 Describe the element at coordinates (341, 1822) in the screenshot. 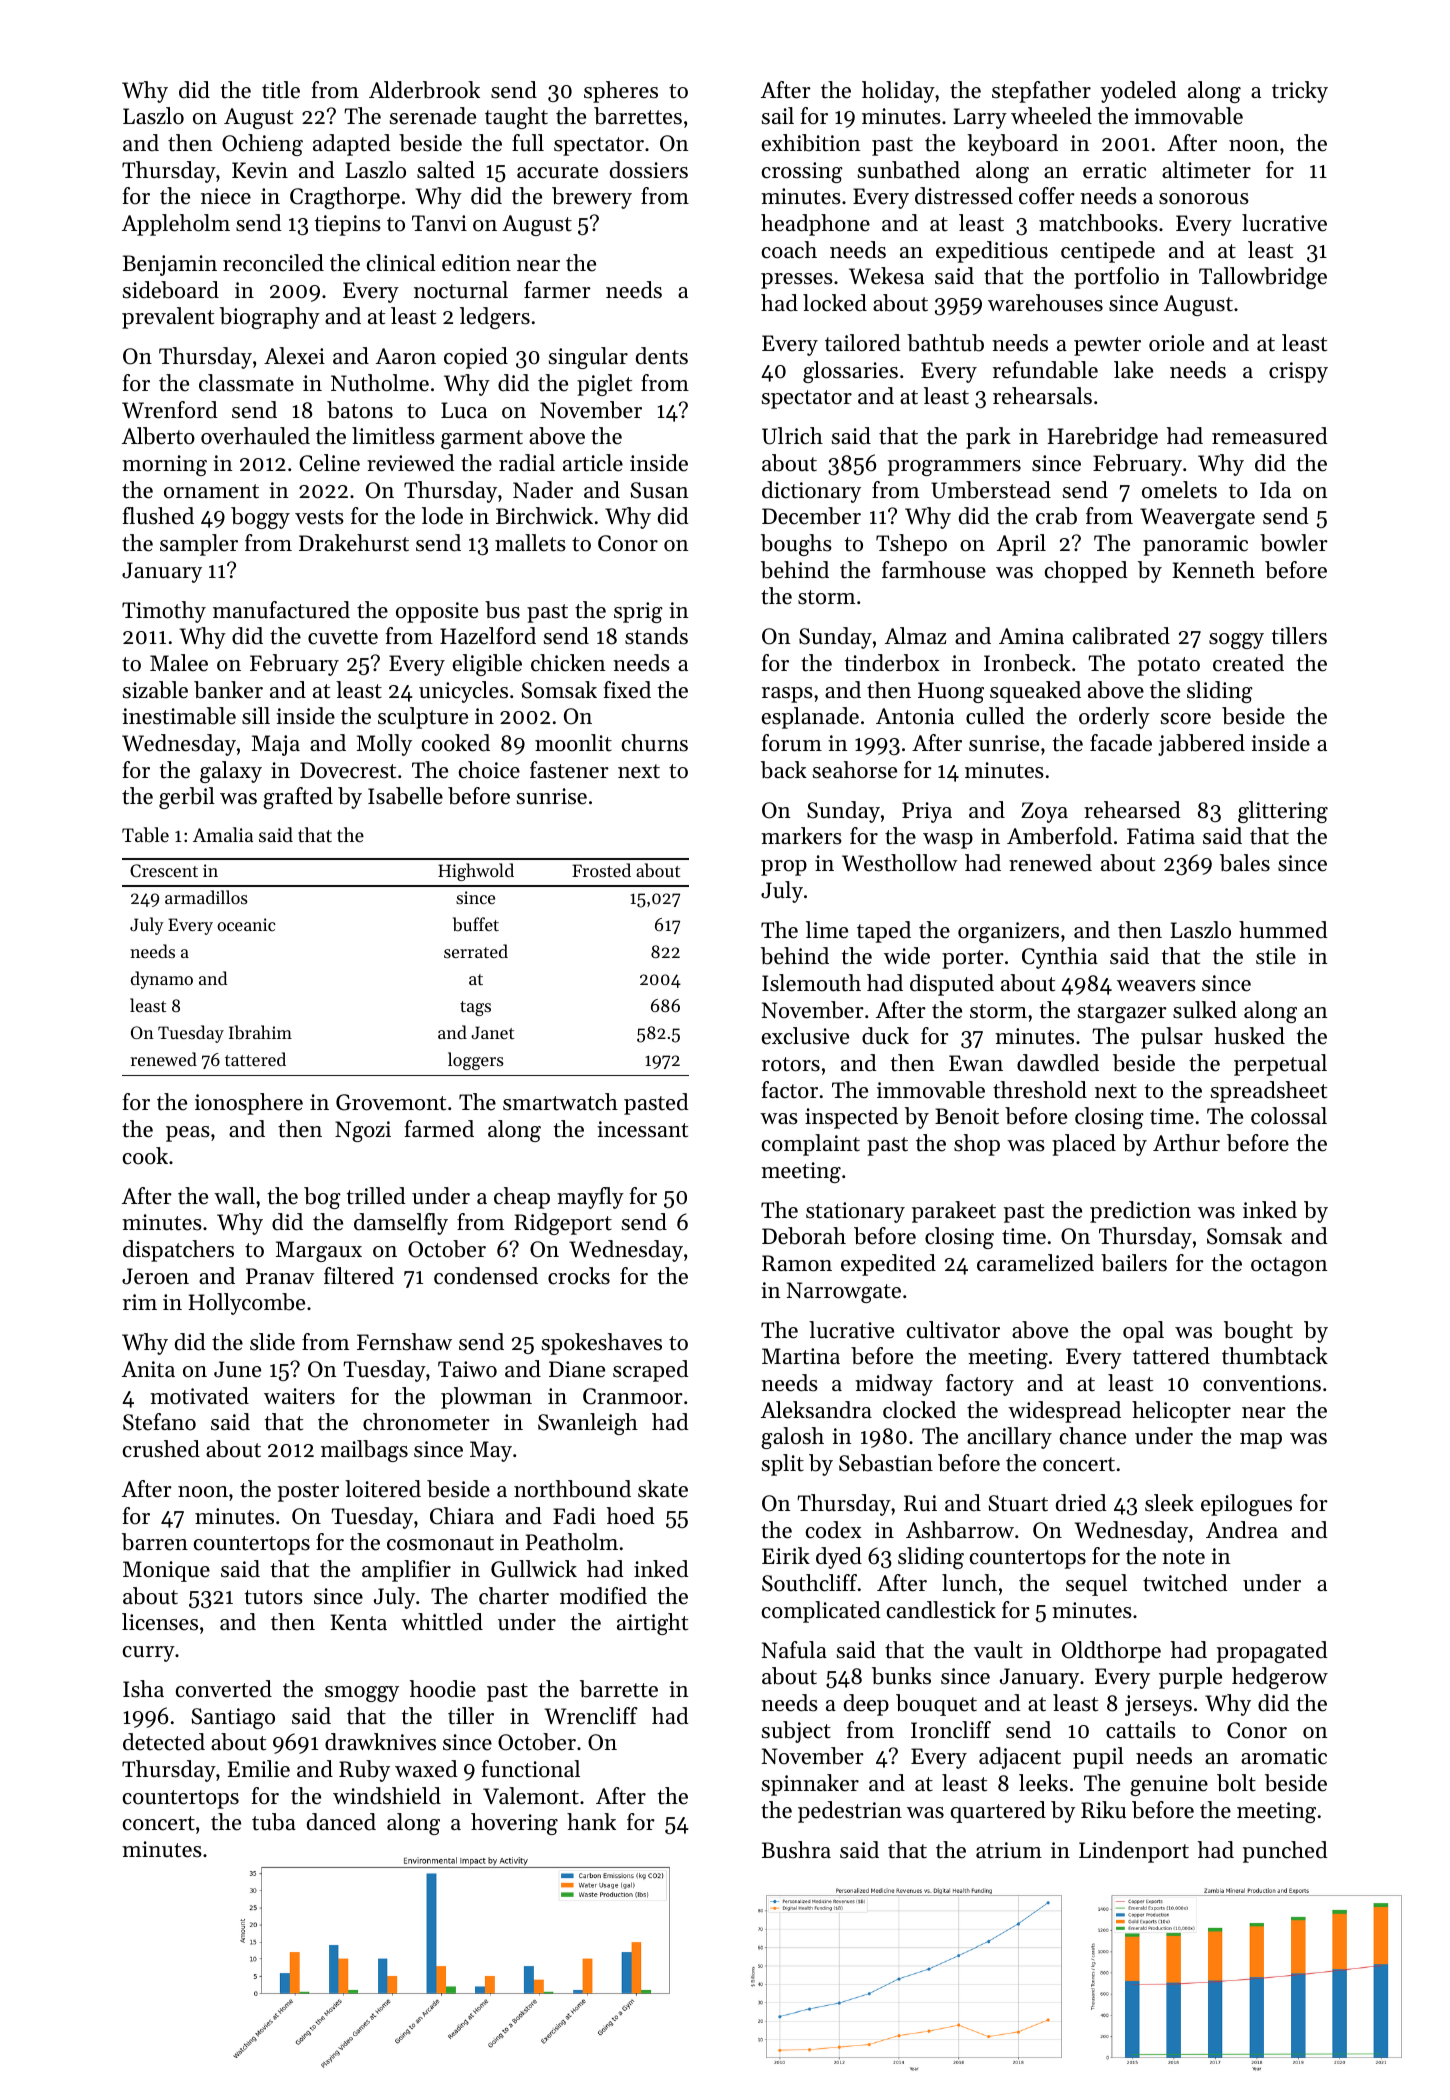

I see `danced` at that location.
